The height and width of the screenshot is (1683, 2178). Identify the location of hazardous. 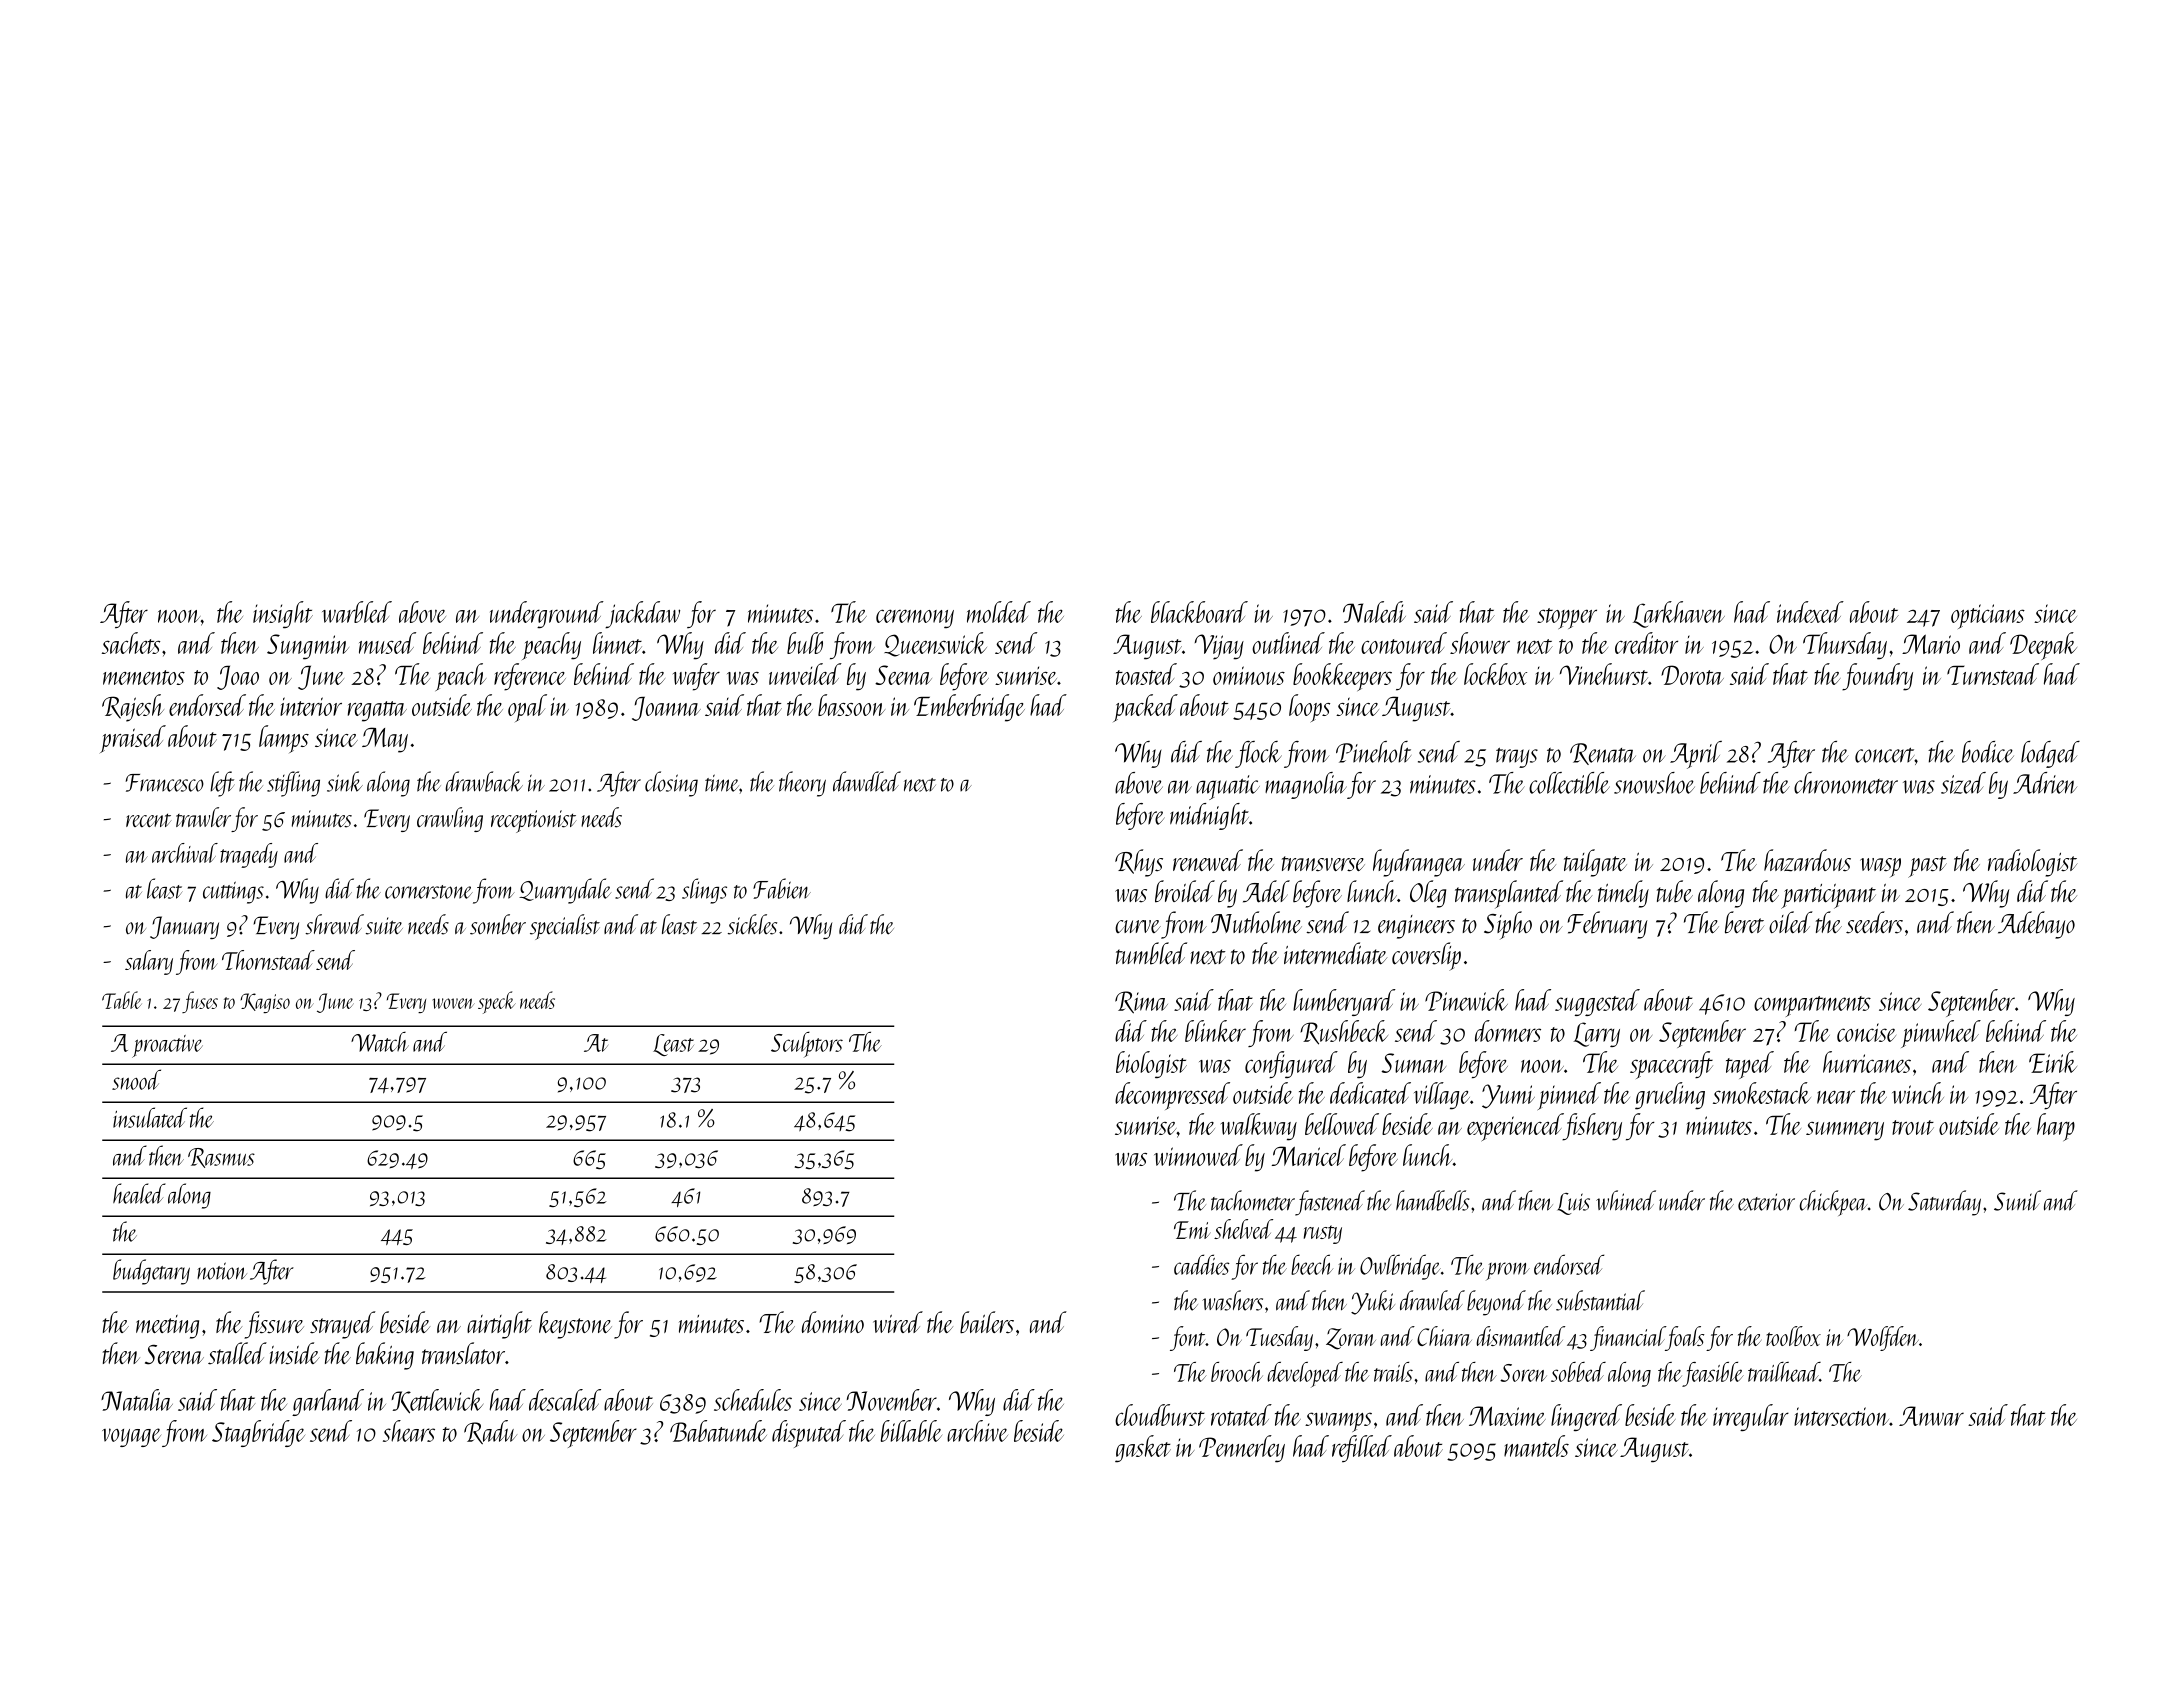
(1807, 860).
